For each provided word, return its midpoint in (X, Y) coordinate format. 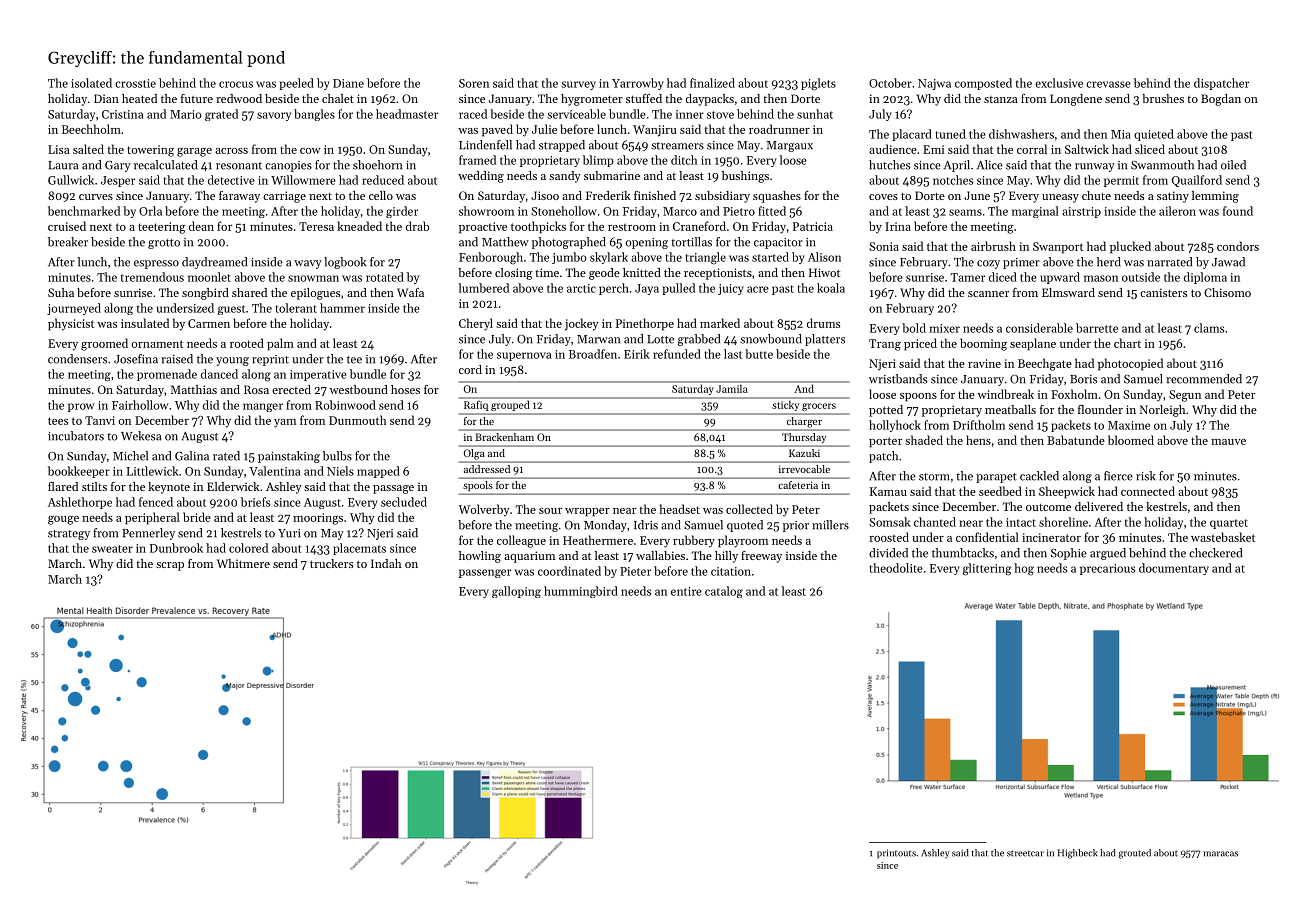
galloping (516, 592)
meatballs (1010, 409)
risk (1146, 476)
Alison (824, 257)
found (1238, 211)
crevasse (1108, 84)
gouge (63, 520)
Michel (130, 456)
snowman (313, 278)
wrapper (587, 512)
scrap (170, 566)
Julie (544, 129)
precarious (1107, 569)
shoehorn (377, 165)
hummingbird (581, 592)
